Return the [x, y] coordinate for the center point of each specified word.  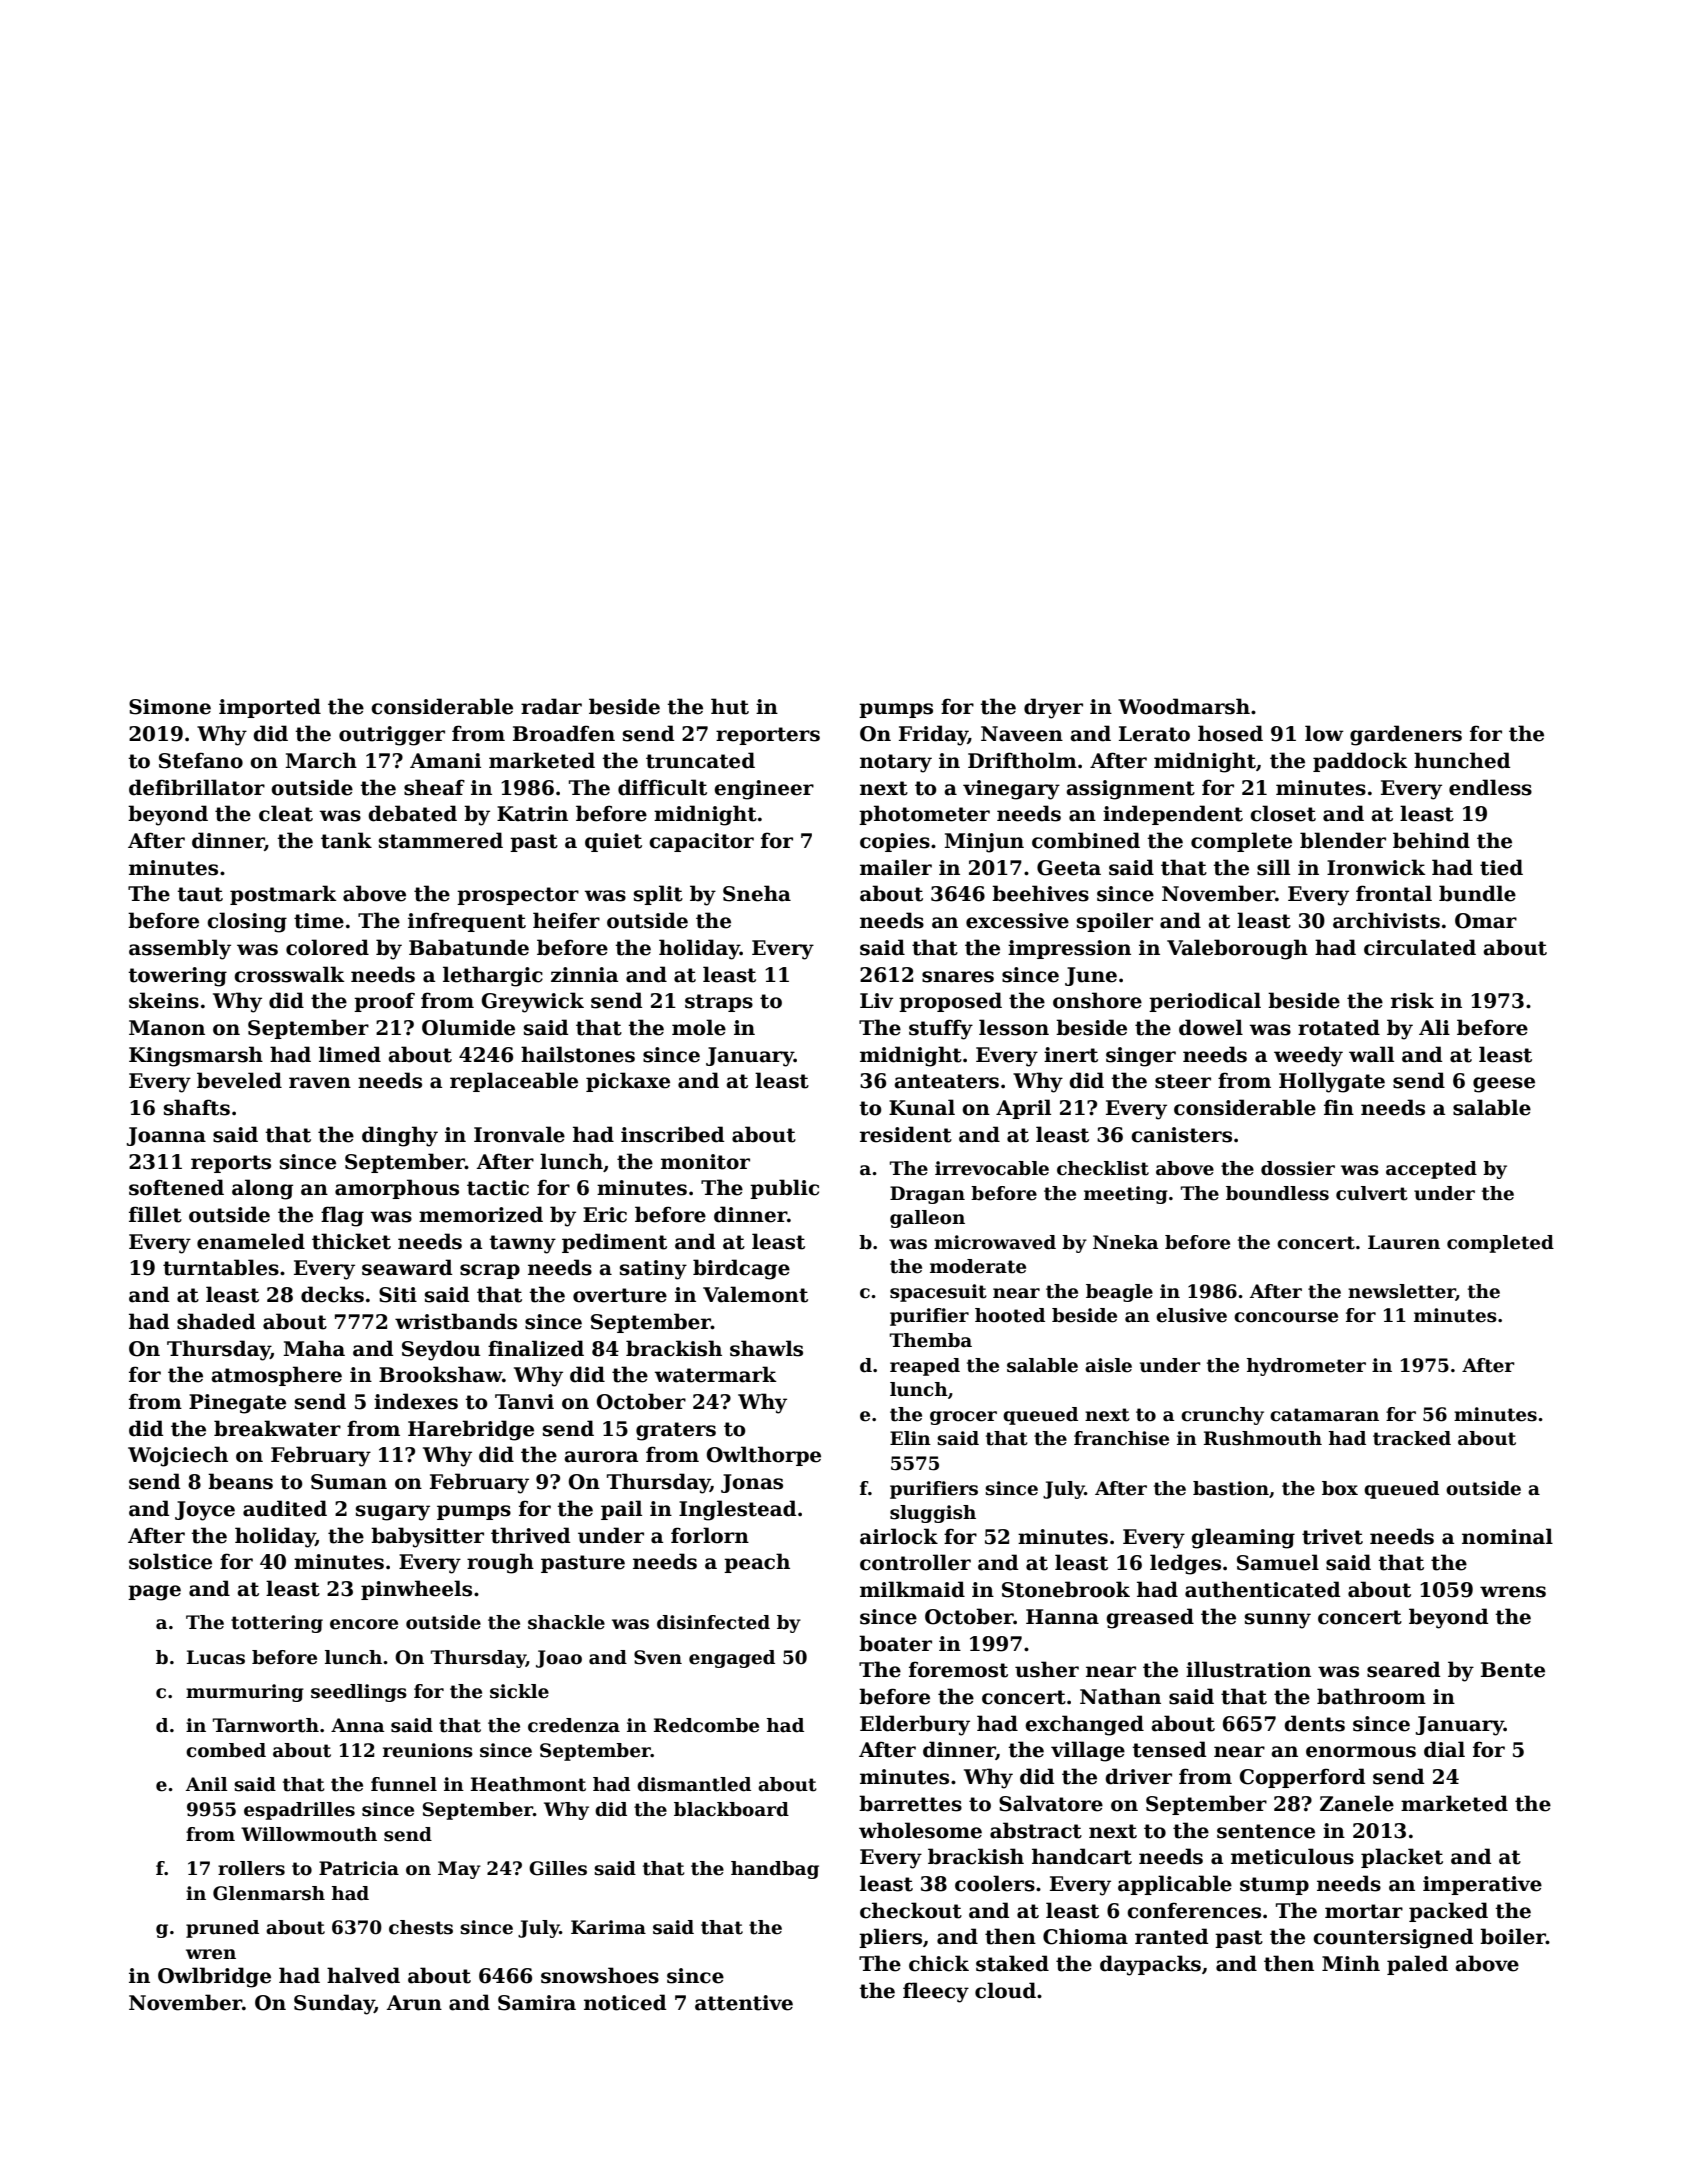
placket [1402, 1858]
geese [1504, 1085]
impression [1069, 949]
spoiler [1115, 922]
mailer [896, 867]
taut [200, 894]
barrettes [910, 1803]
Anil [207, 1784]
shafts [197, 1107]
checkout [911, 1910]
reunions [428, 1750]
